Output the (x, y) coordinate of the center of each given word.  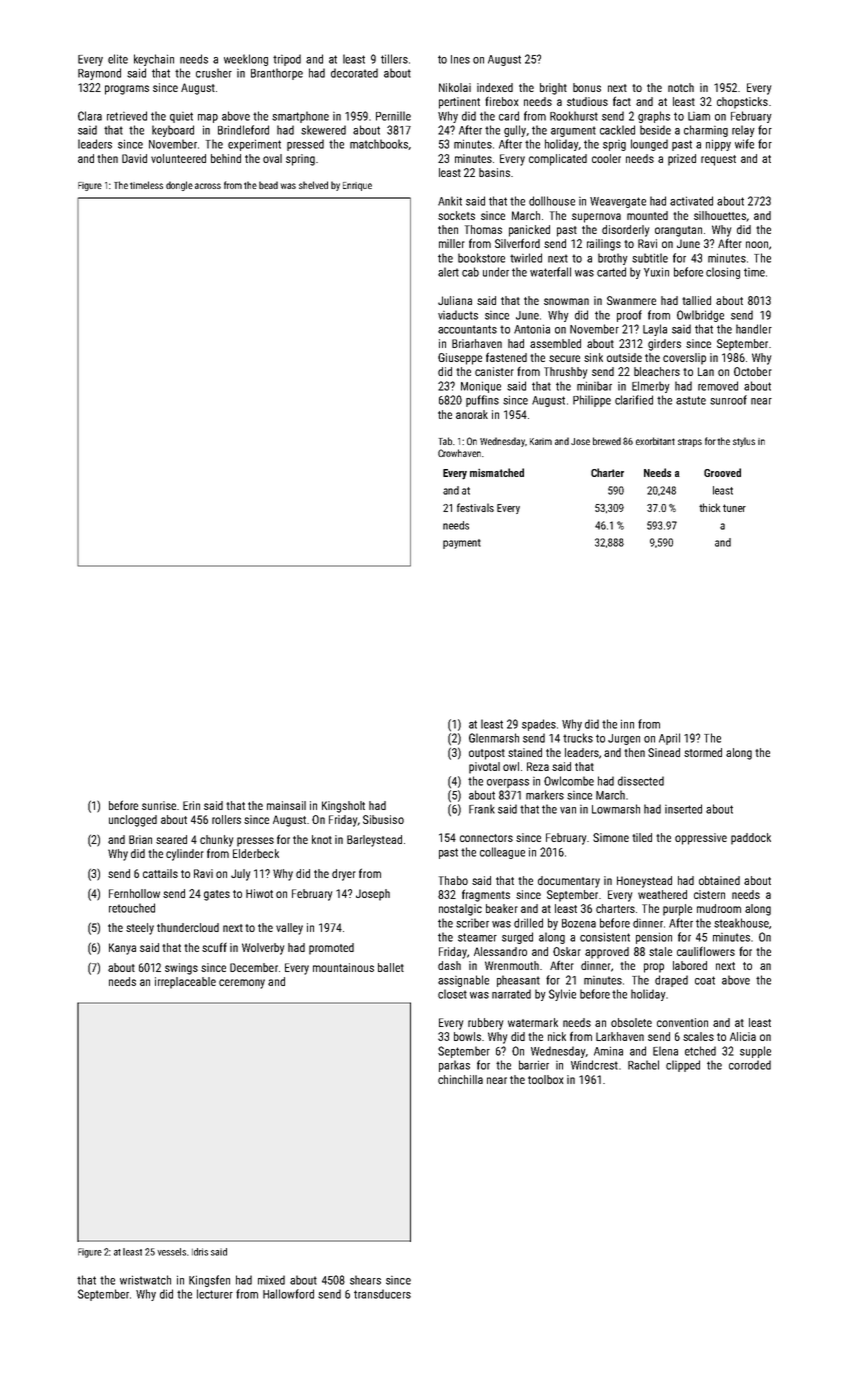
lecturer (215, 1294)
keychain (154, 60)
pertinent (459, 103)
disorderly (625, 231)
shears (365, 1280)
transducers (382, 1294)
